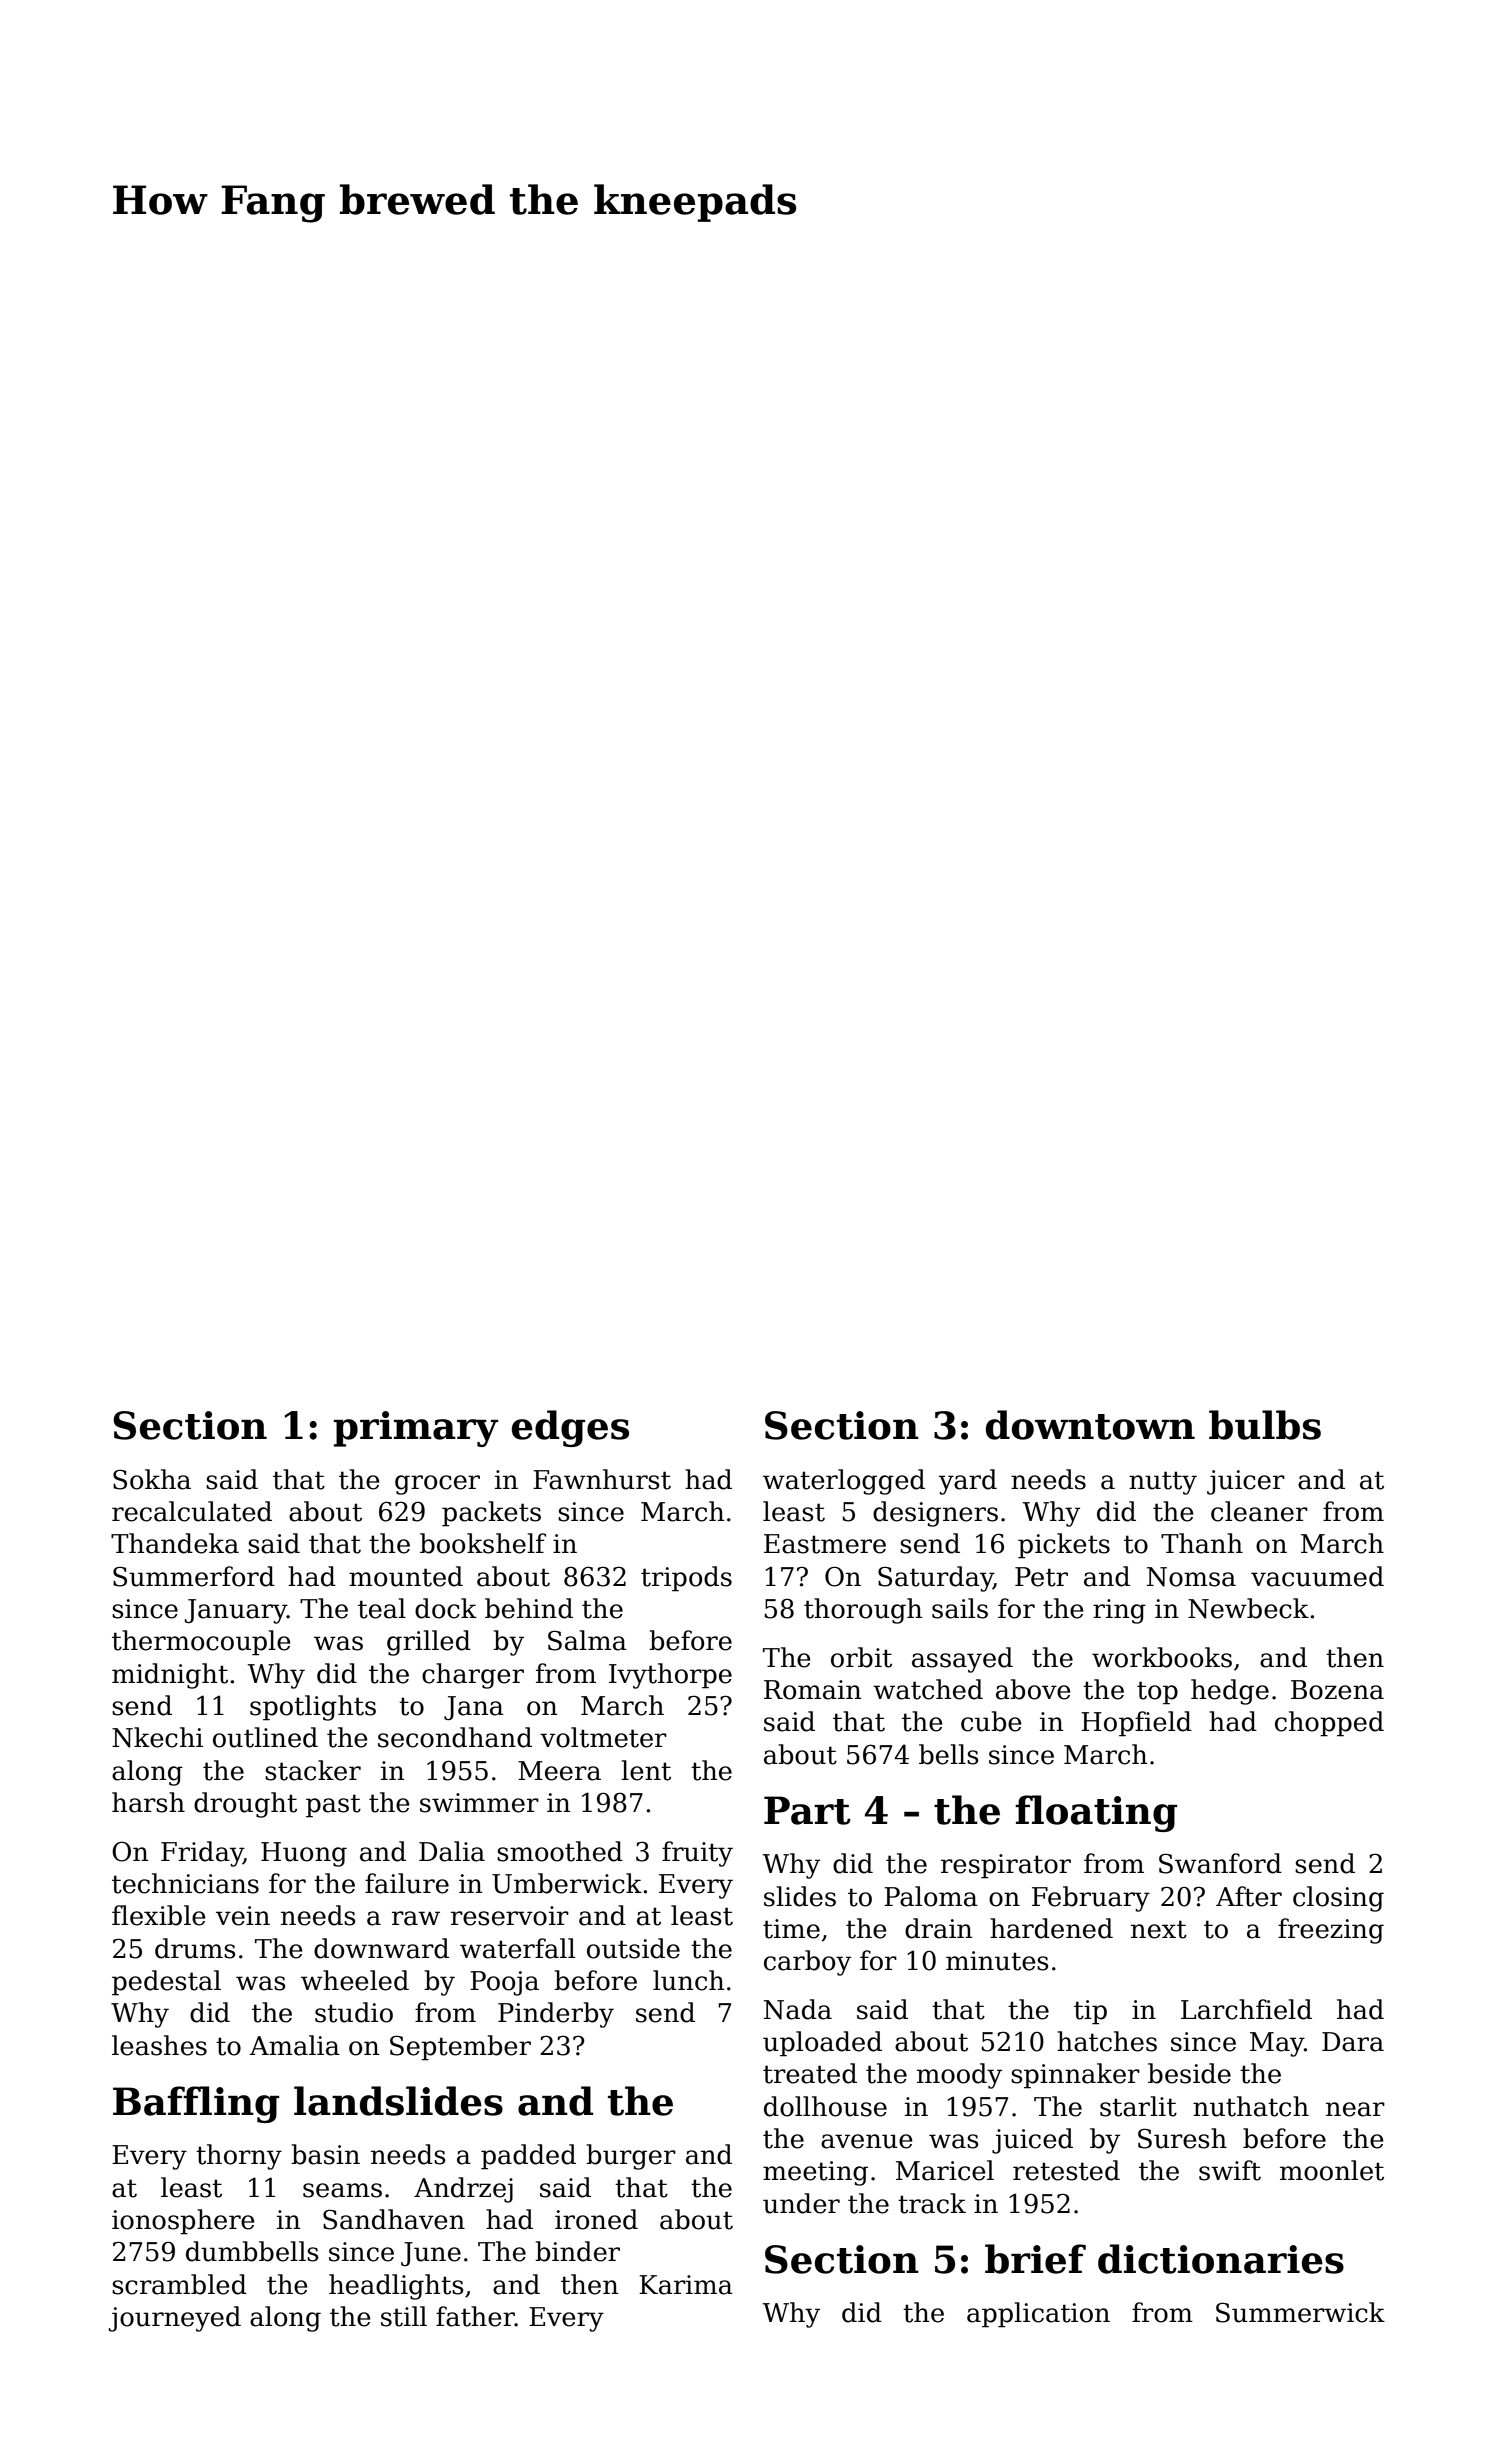 The width and height of the screenshot is (1496, 2464). I want to click on father, so click(475, 2316).
